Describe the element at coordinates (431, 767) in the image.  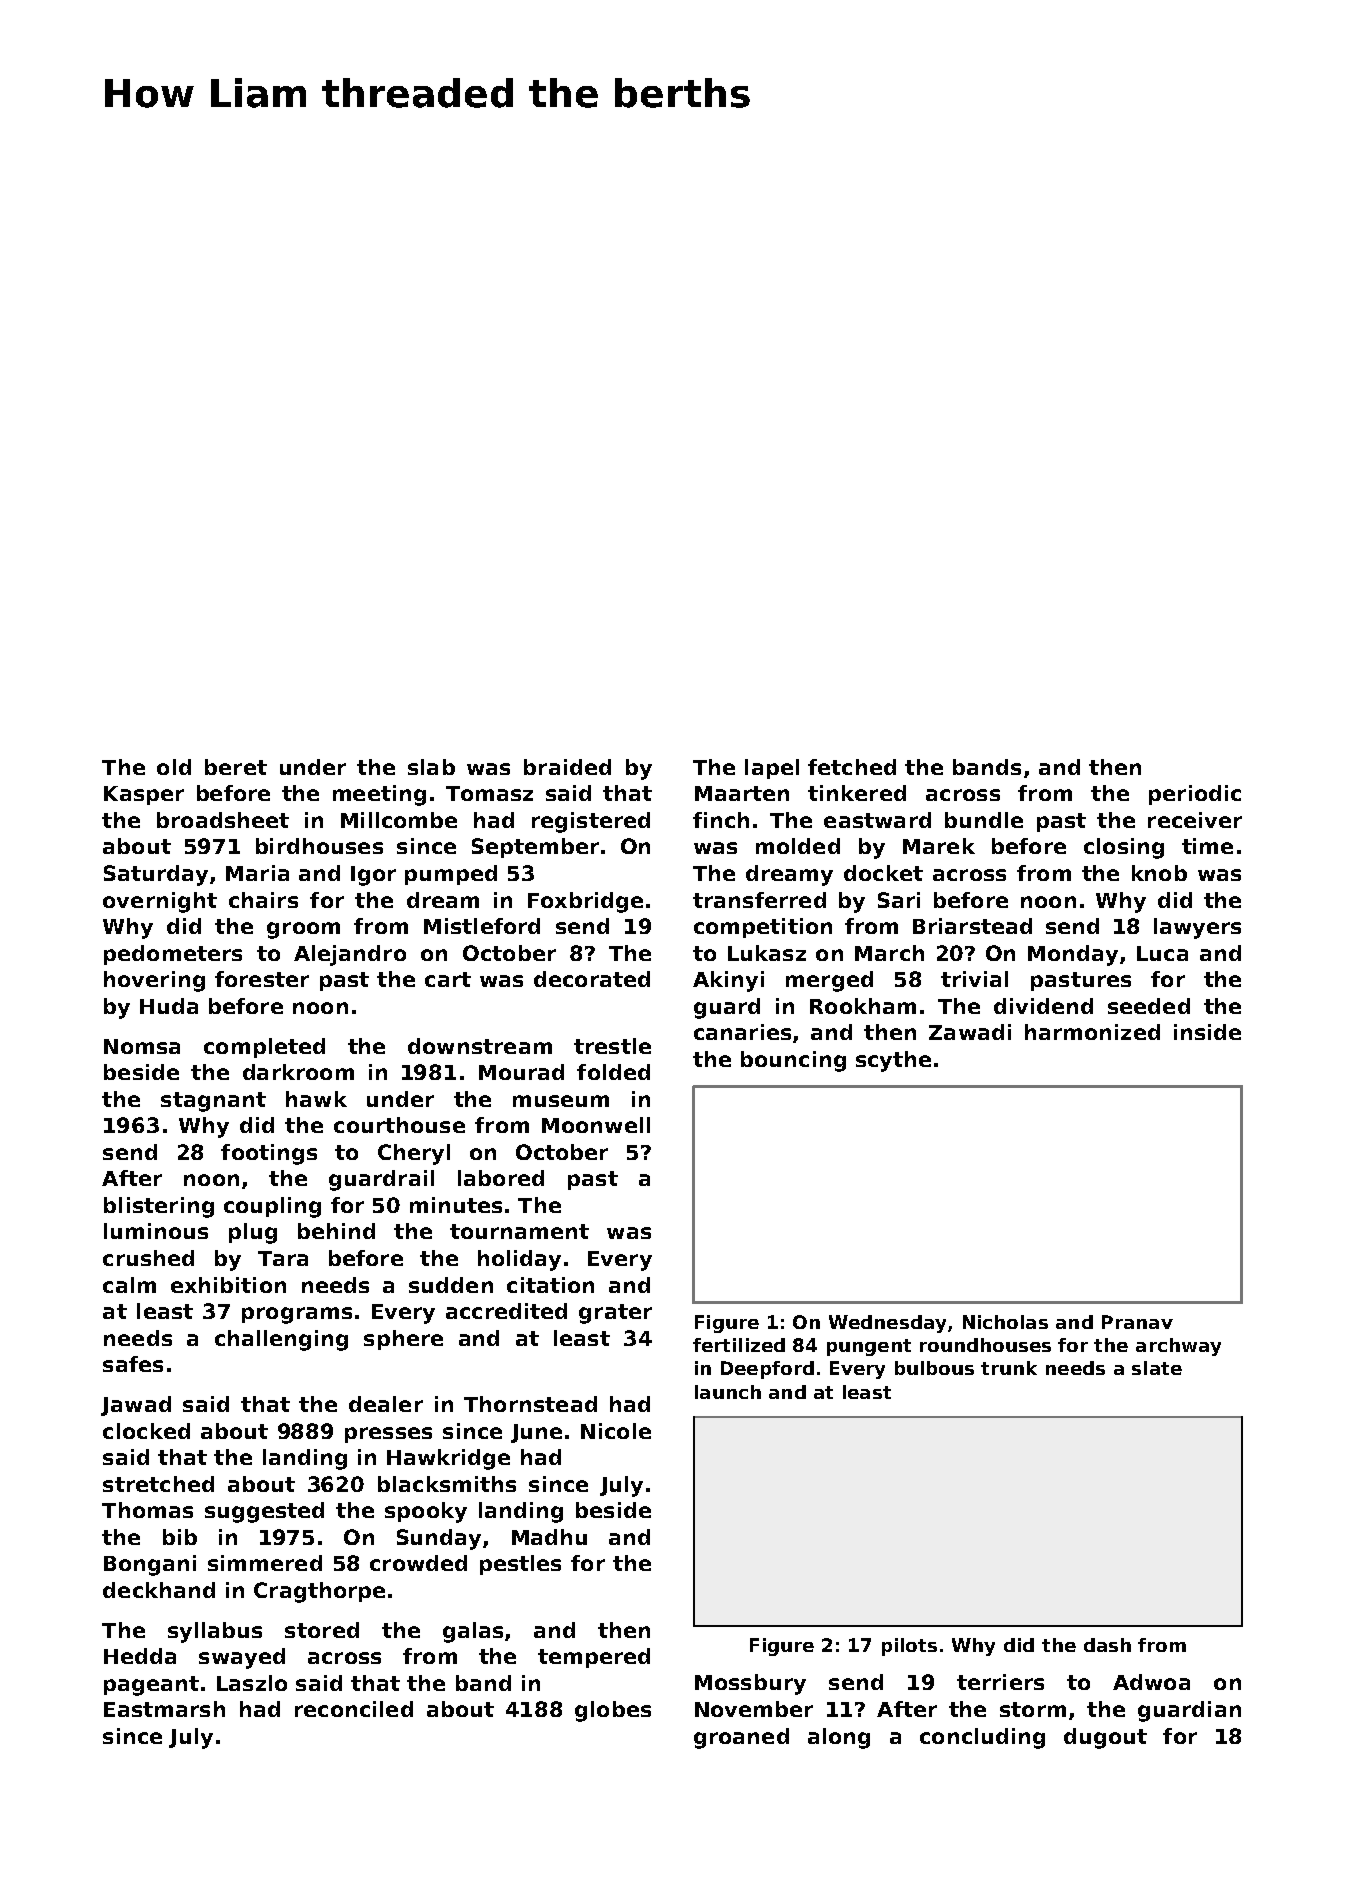
I see `slab` at that location.
